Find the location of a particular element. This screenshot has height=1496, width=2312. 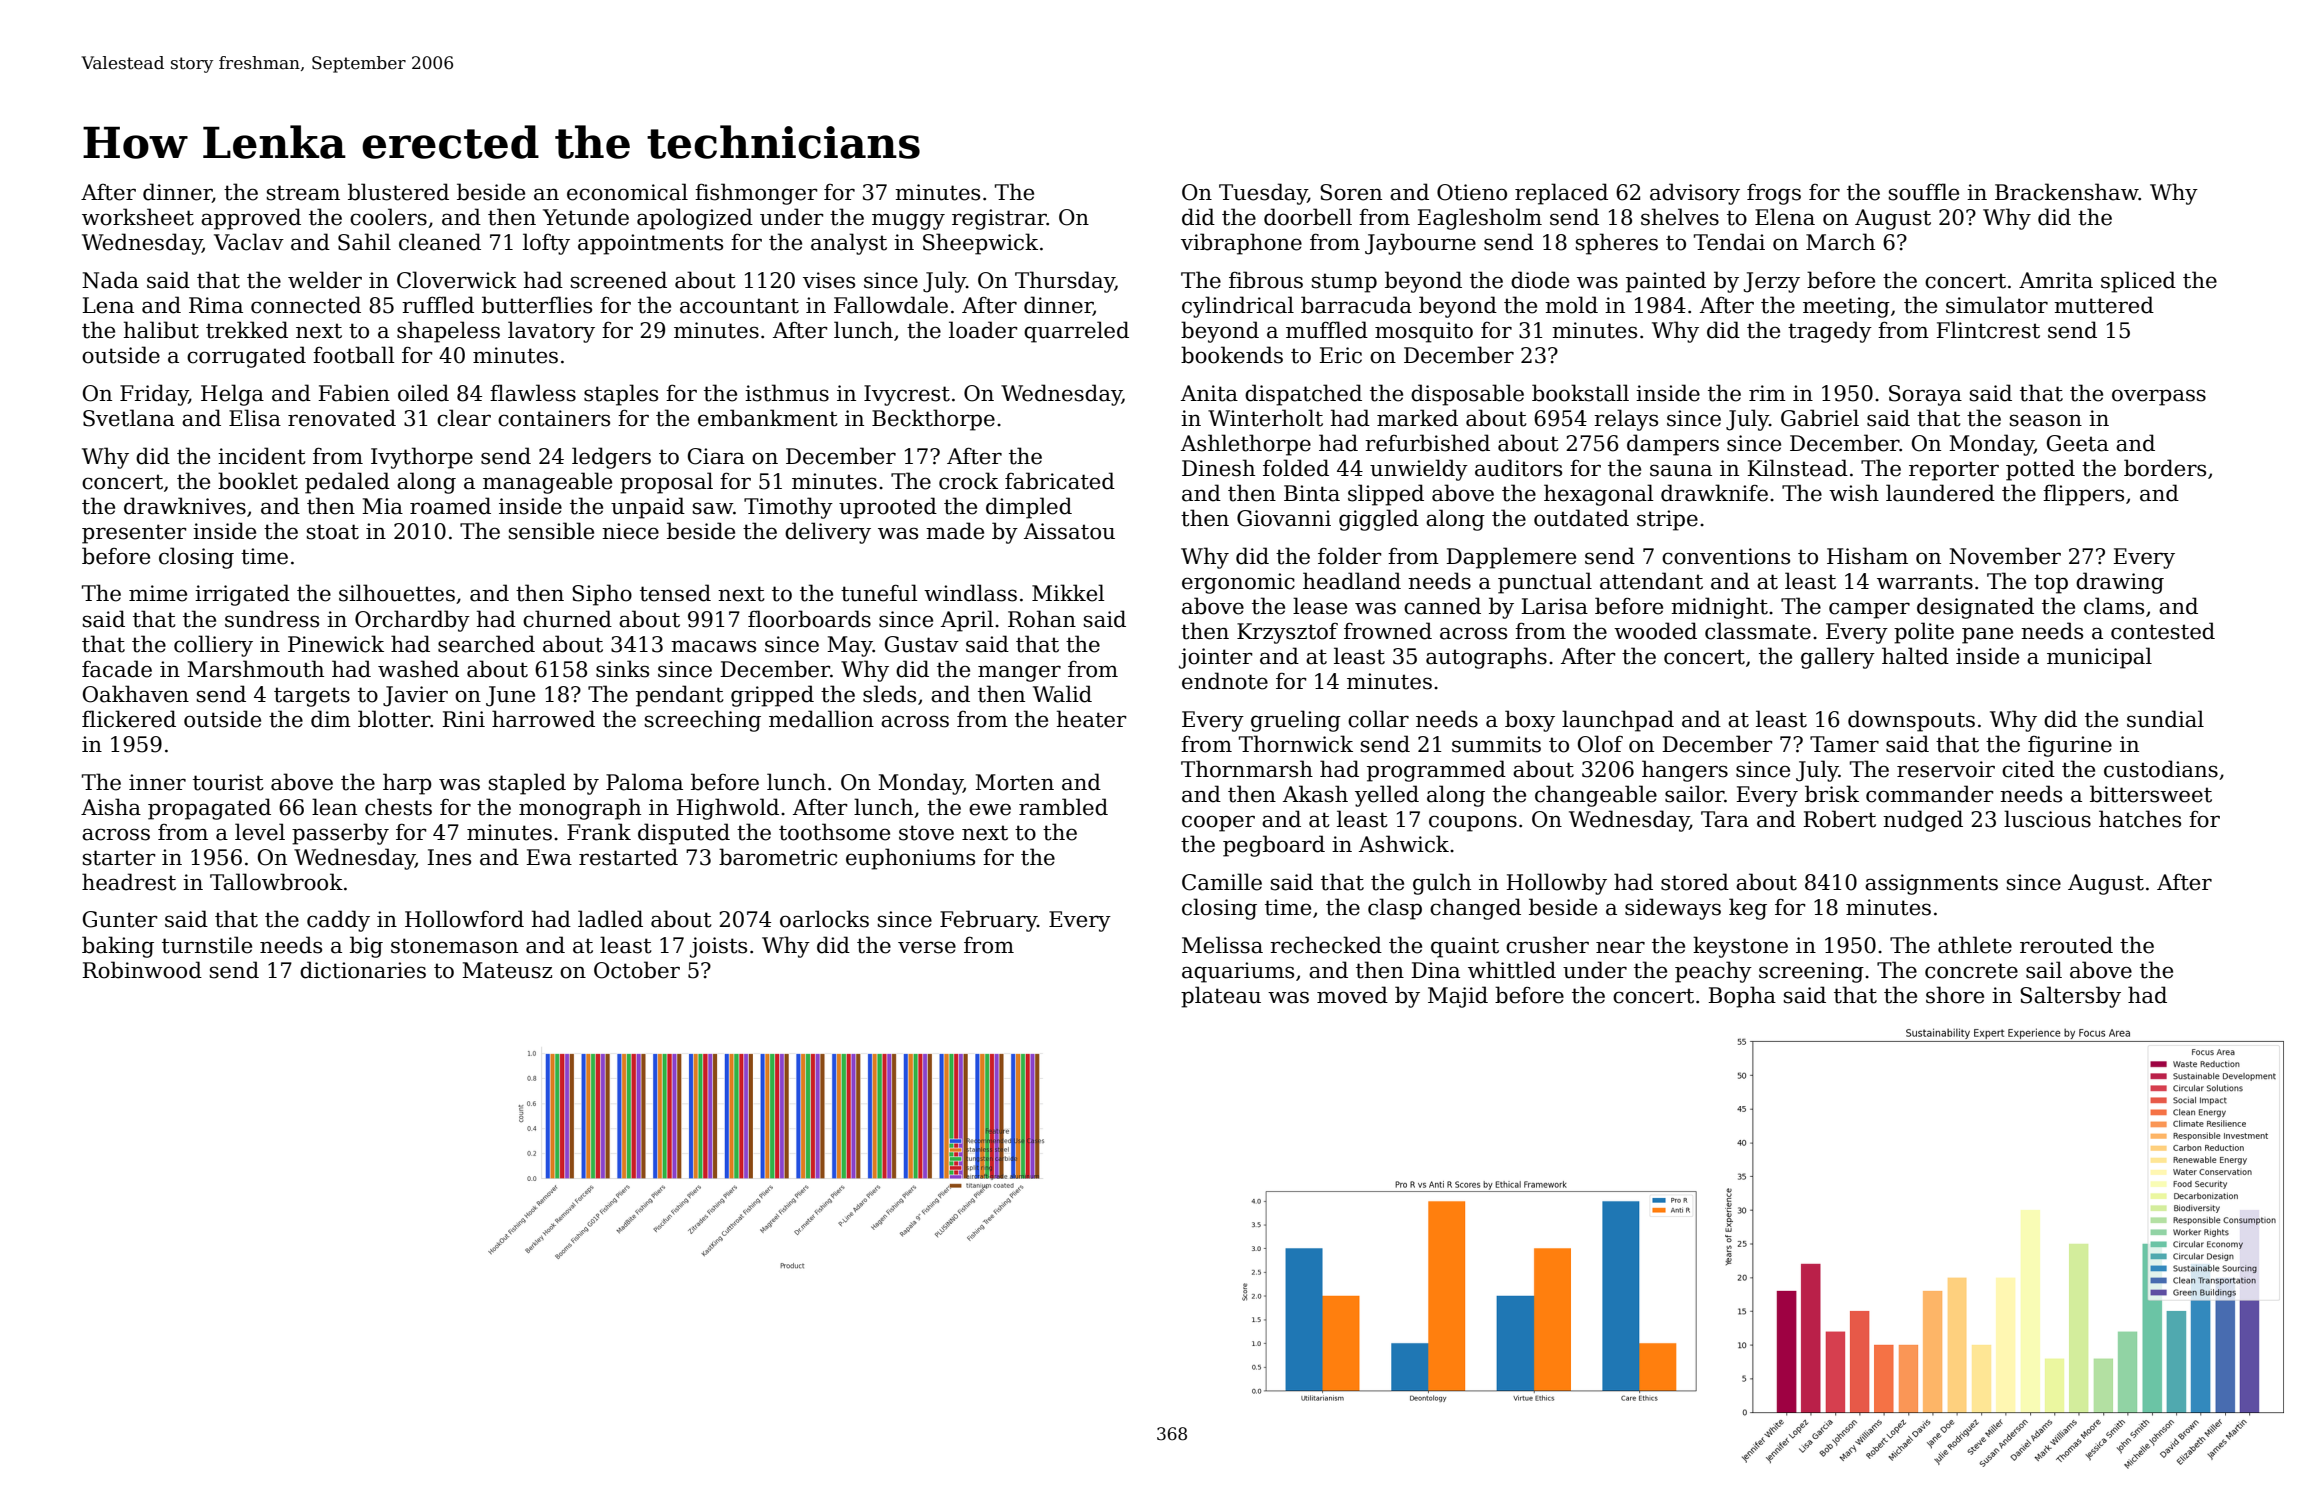

blustered is located at coordinates (398, 192).
